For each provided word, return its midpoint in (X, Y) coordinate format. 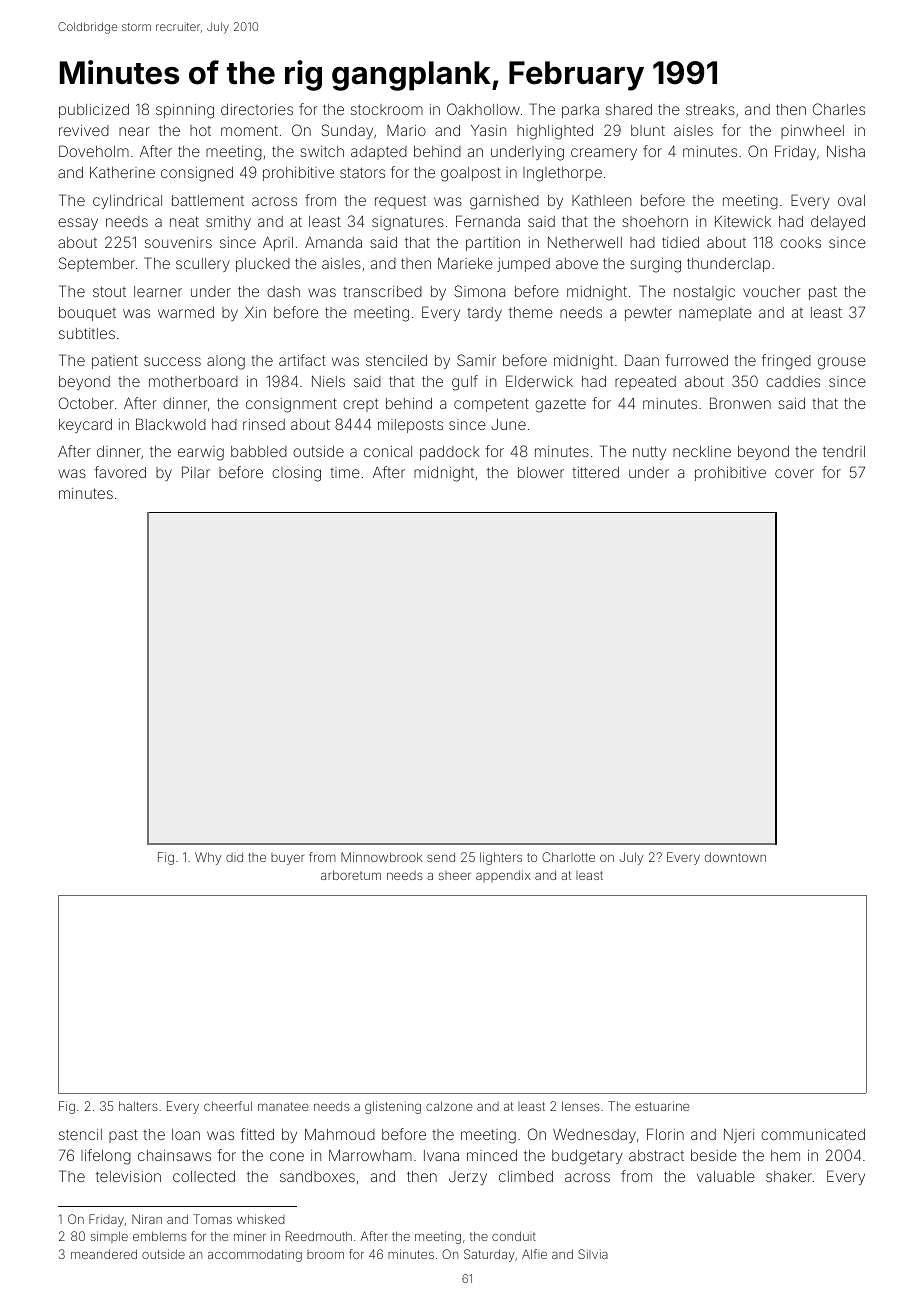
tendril (844, 451)
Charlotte (568, 857)
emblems (159, 1236)
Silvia (593, 1254)
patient (115, 362)
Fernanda (488, 221)
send (441, 857)
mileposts (410, 426)
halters (138, 1106)
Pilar (196, 472)
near (134, 131)
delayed (838, 223)
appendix (503, 876)
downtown (735, 857)
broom (325, 1254)
